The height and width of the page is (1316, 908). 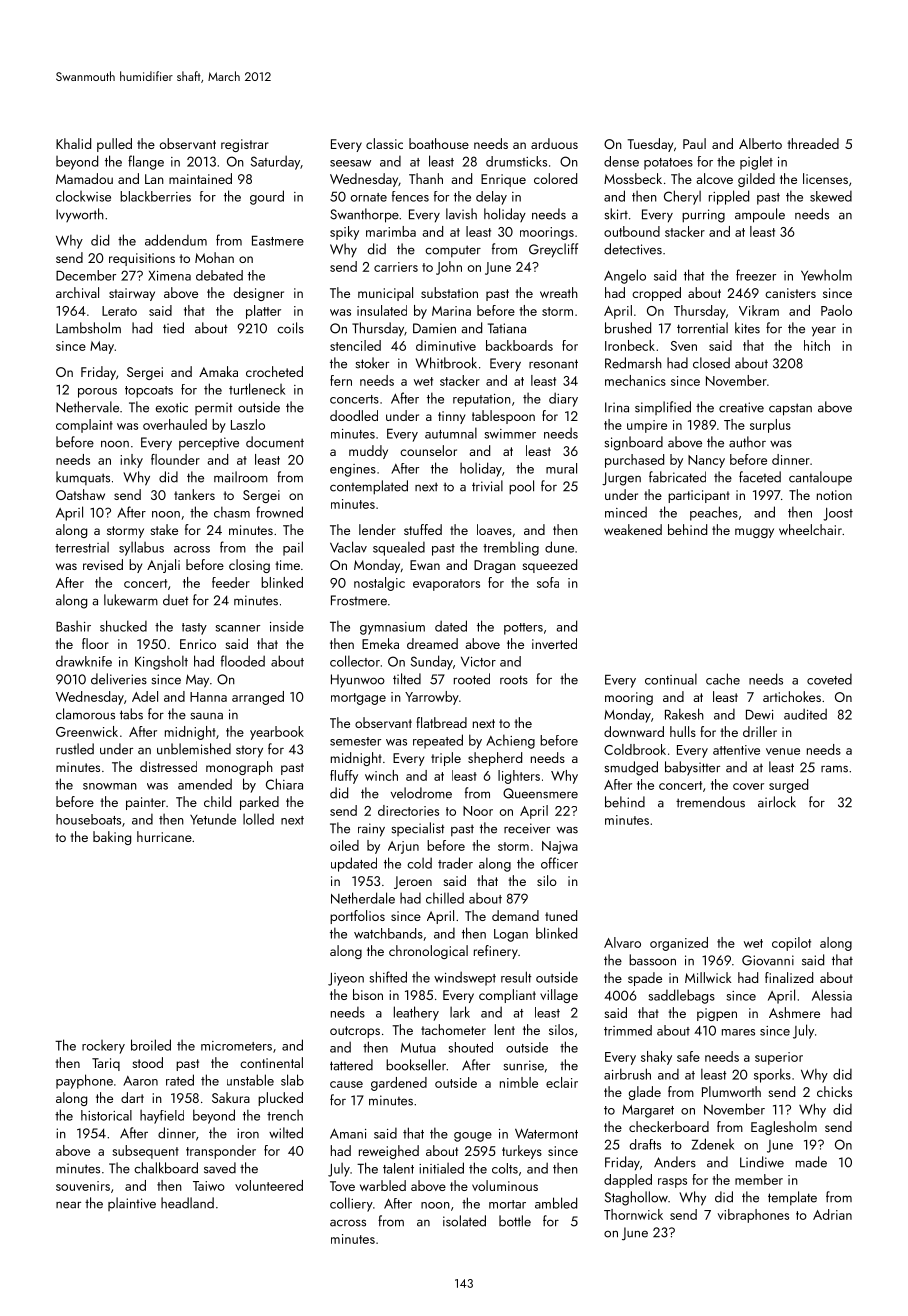 What do you see at coordinates (788, 786) in the page?
I see `surged` at bounding box center [788, 786].
